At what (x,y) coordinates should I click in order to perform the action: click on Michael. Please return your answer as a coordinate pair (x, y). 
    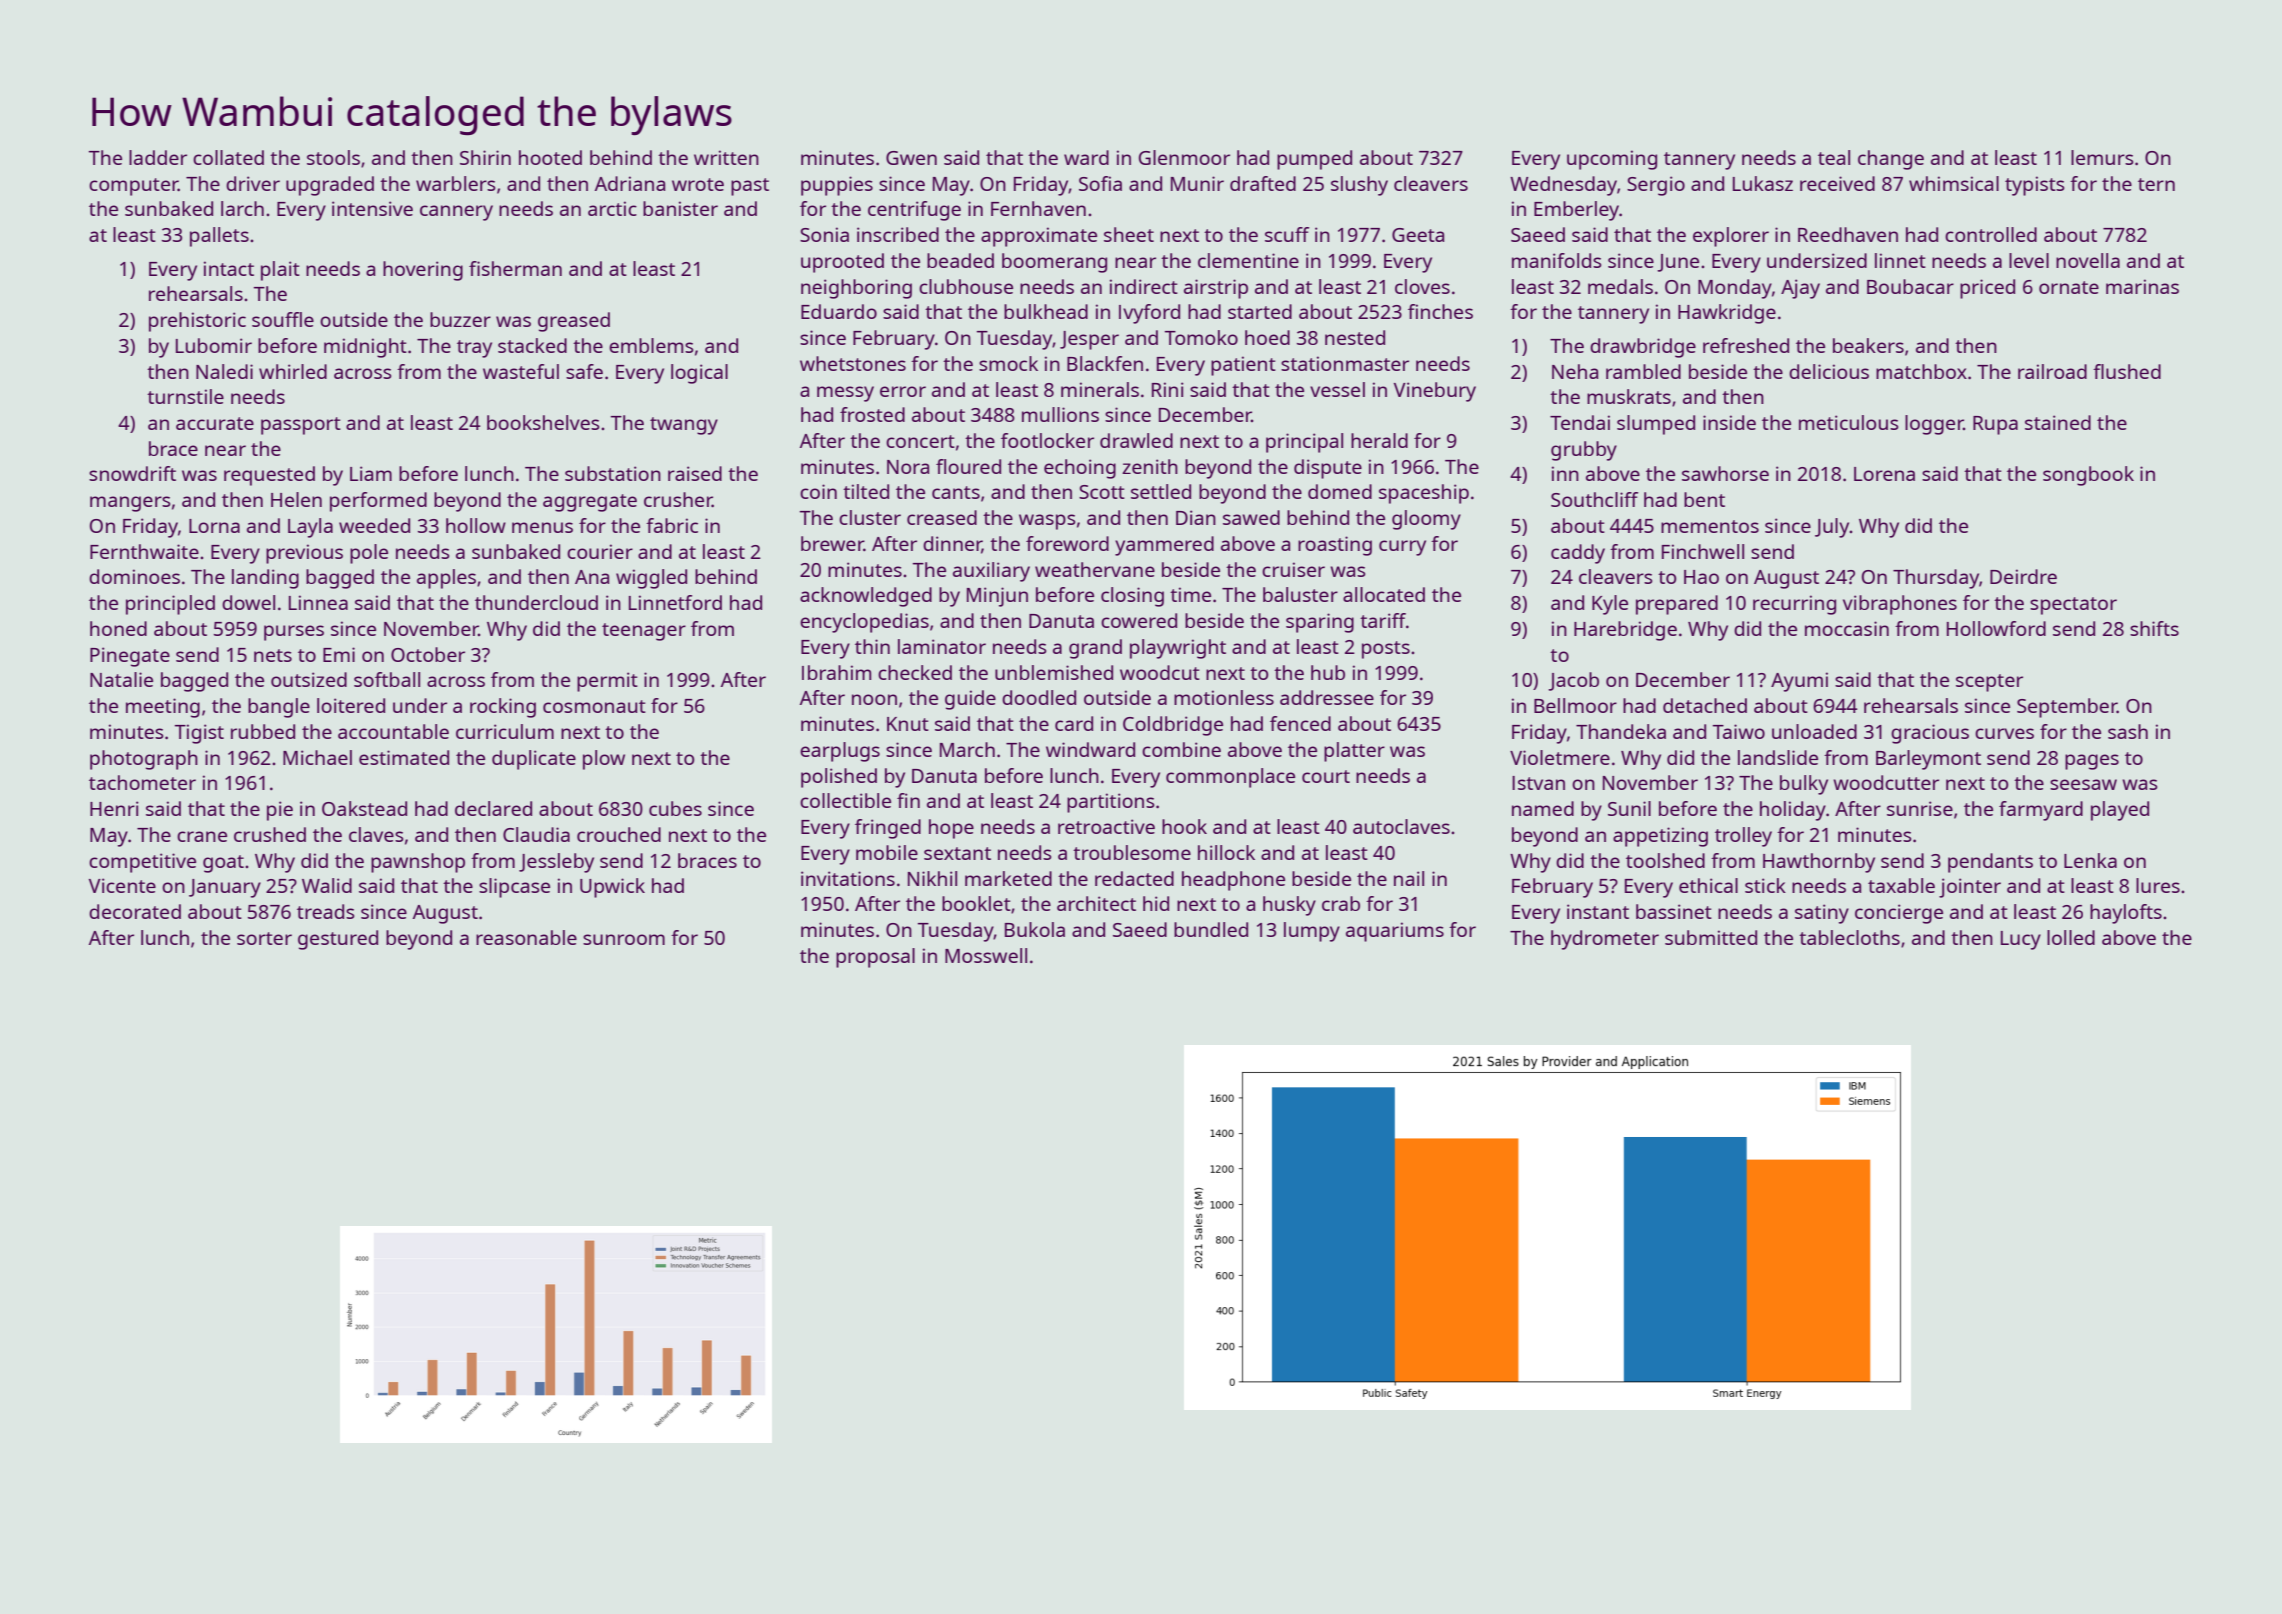
    Looking at the image, I should click on (317, 757).
